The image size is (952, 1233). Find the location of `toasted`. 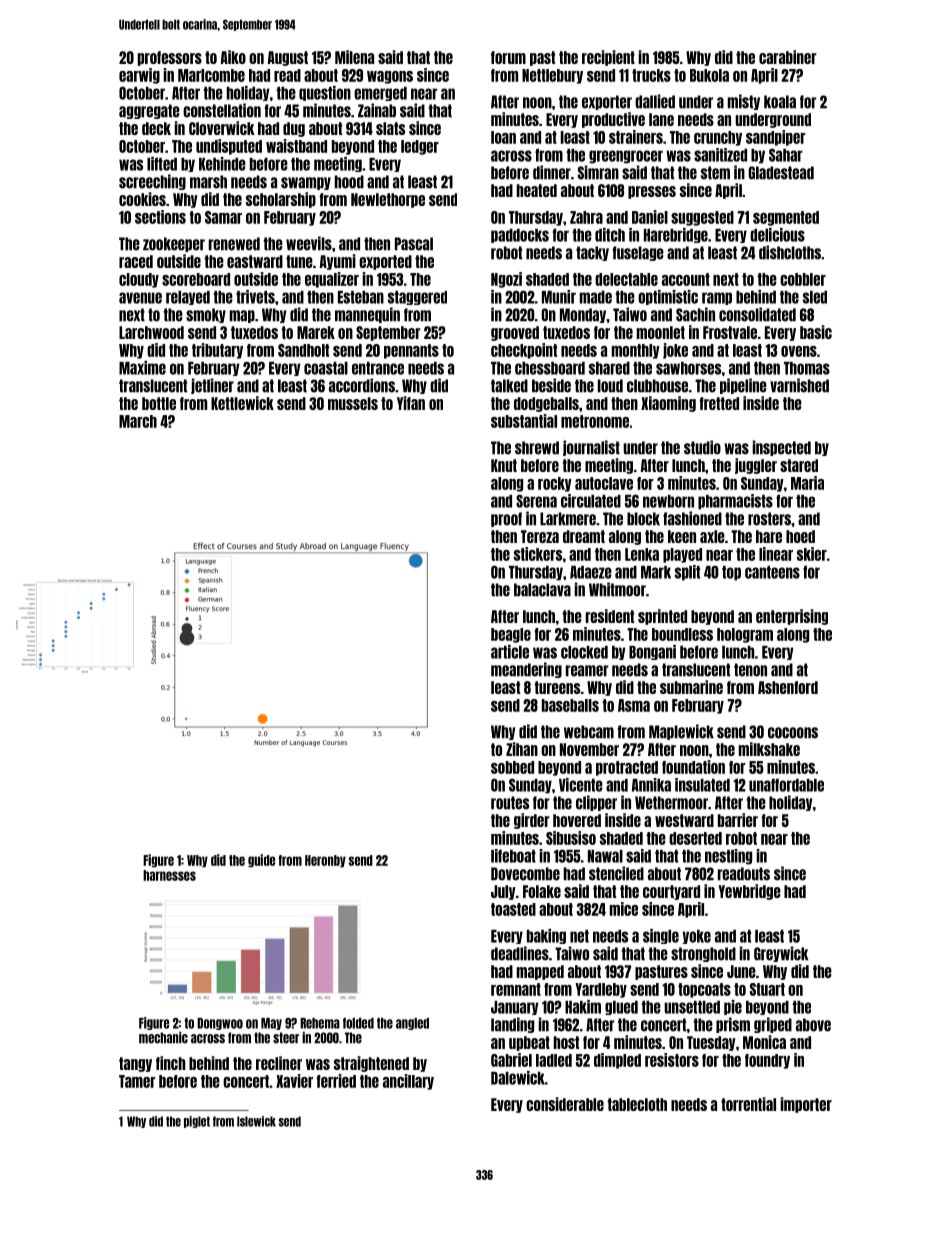

toasted is located at coordinates (513, 909).
